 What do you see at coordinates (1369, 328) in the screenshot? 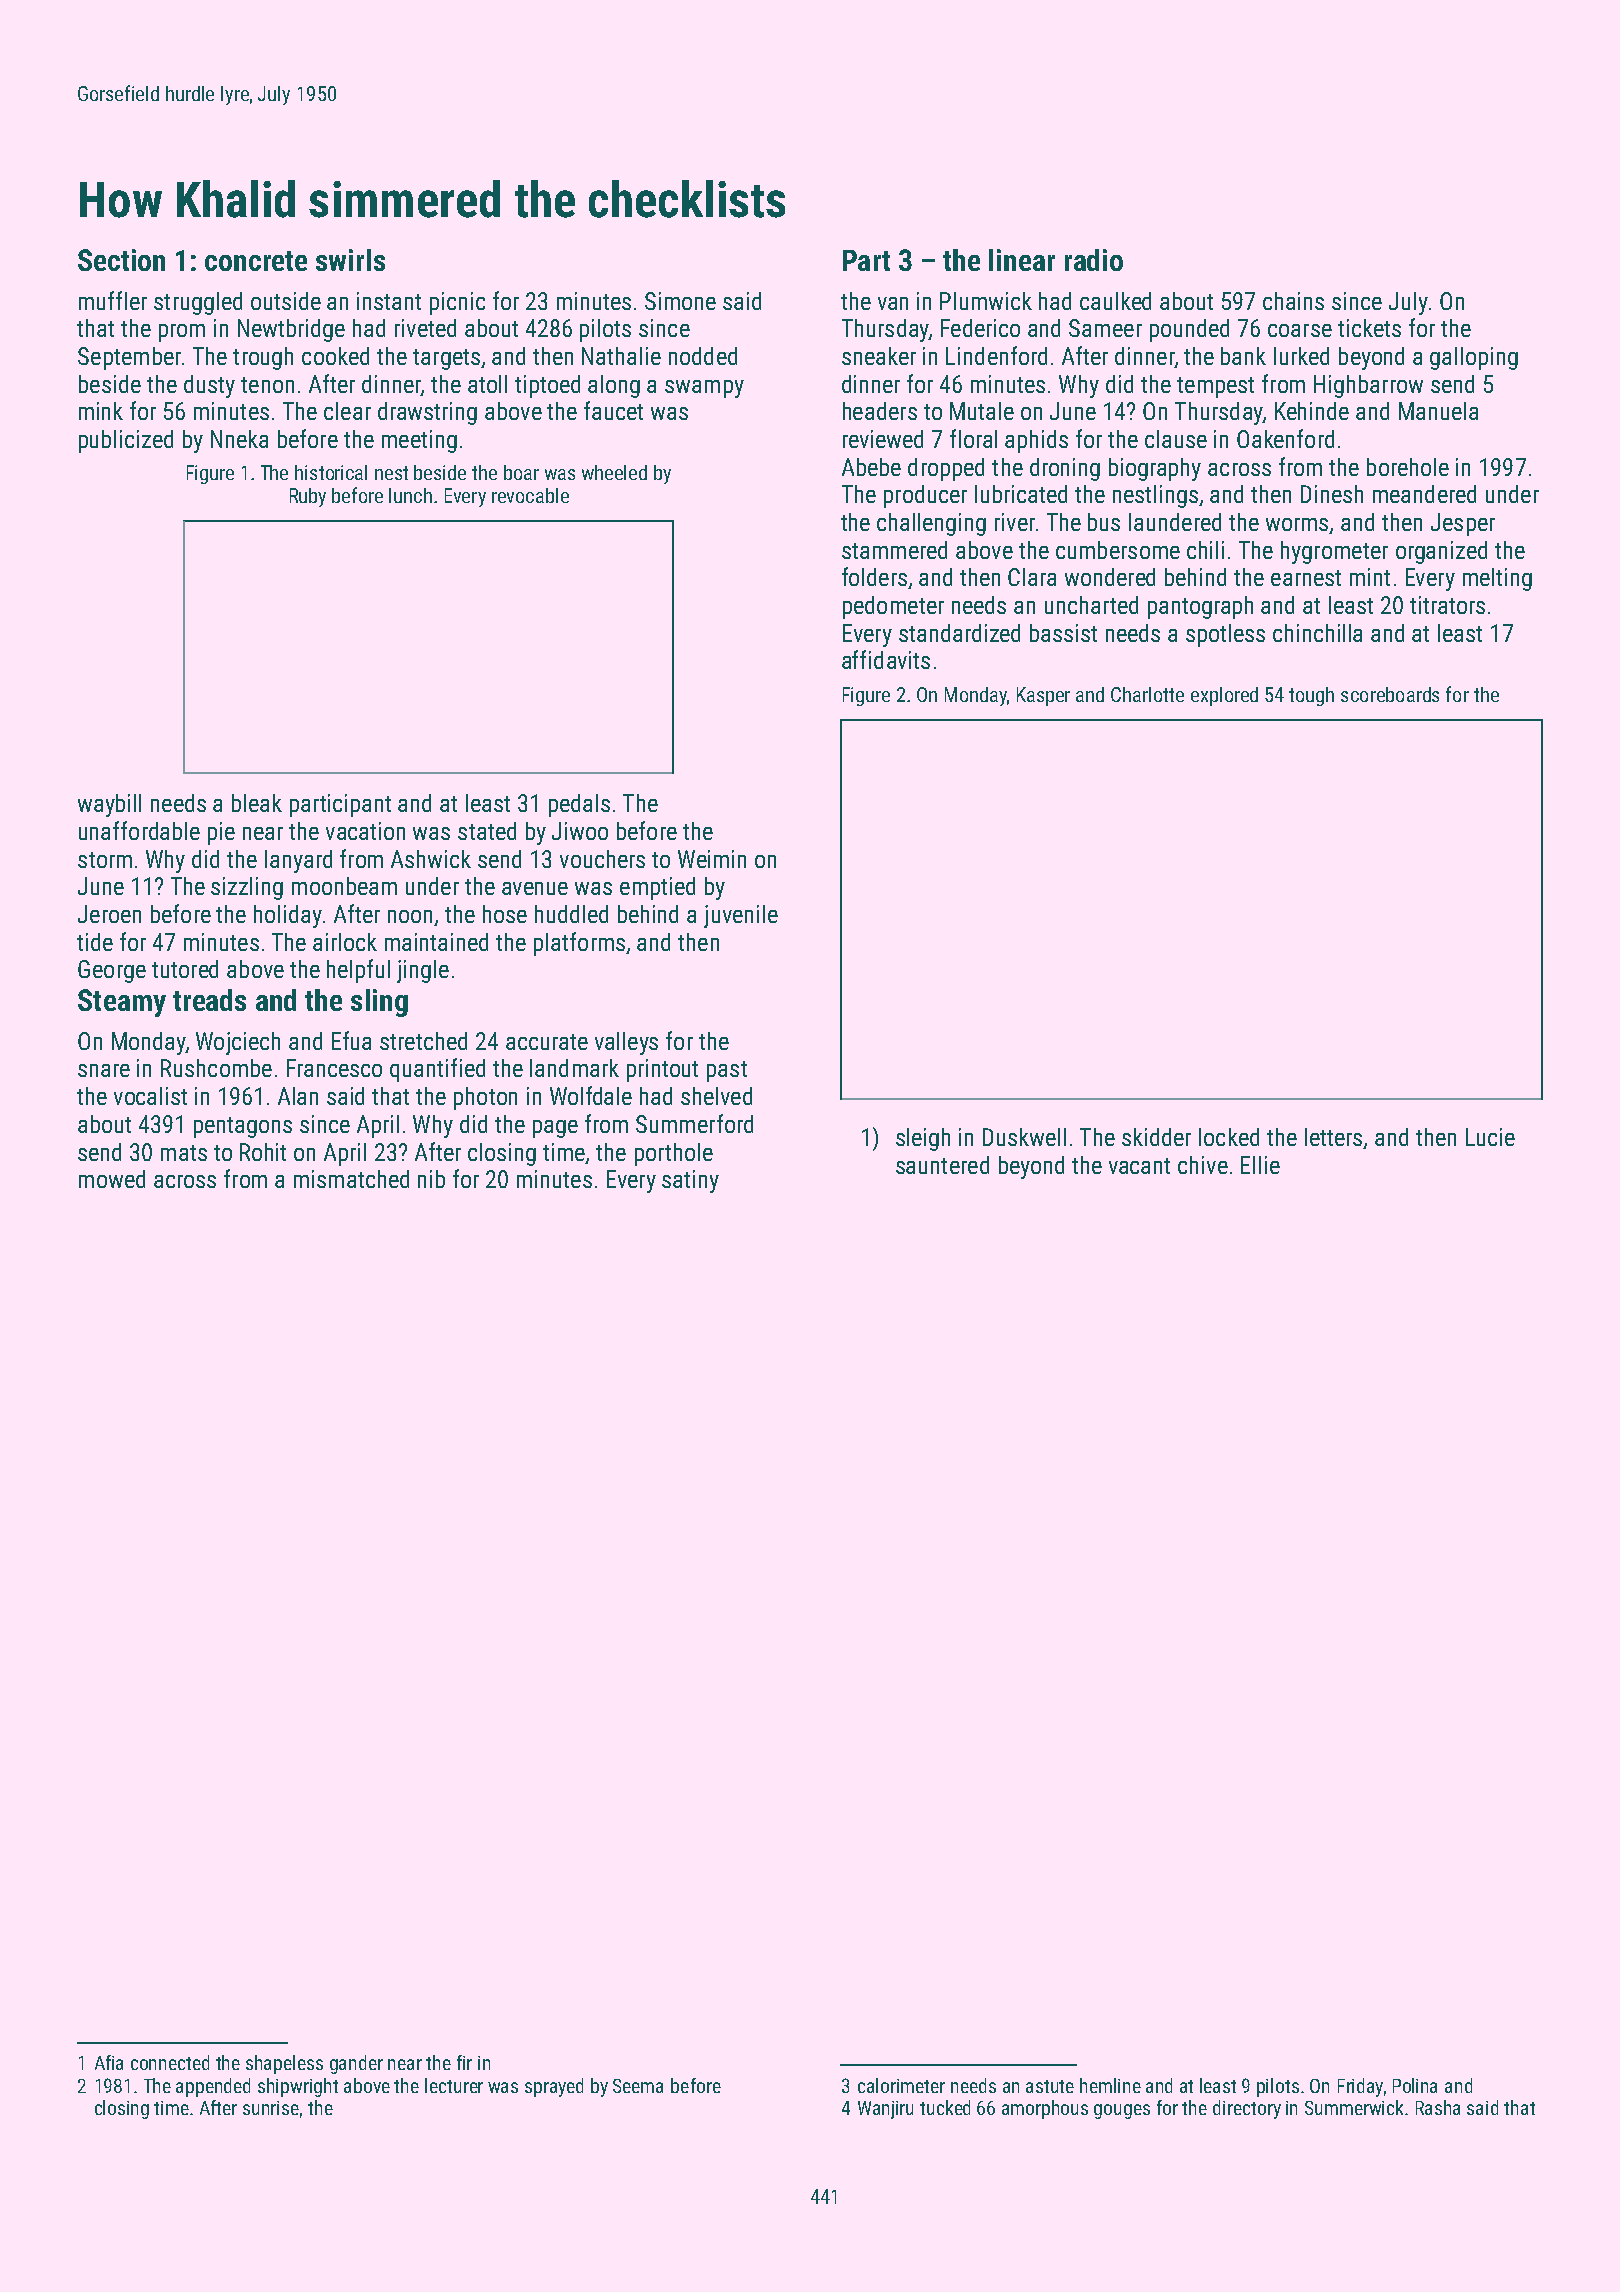
I see `tickets` at bounding box center [1369, 328].
